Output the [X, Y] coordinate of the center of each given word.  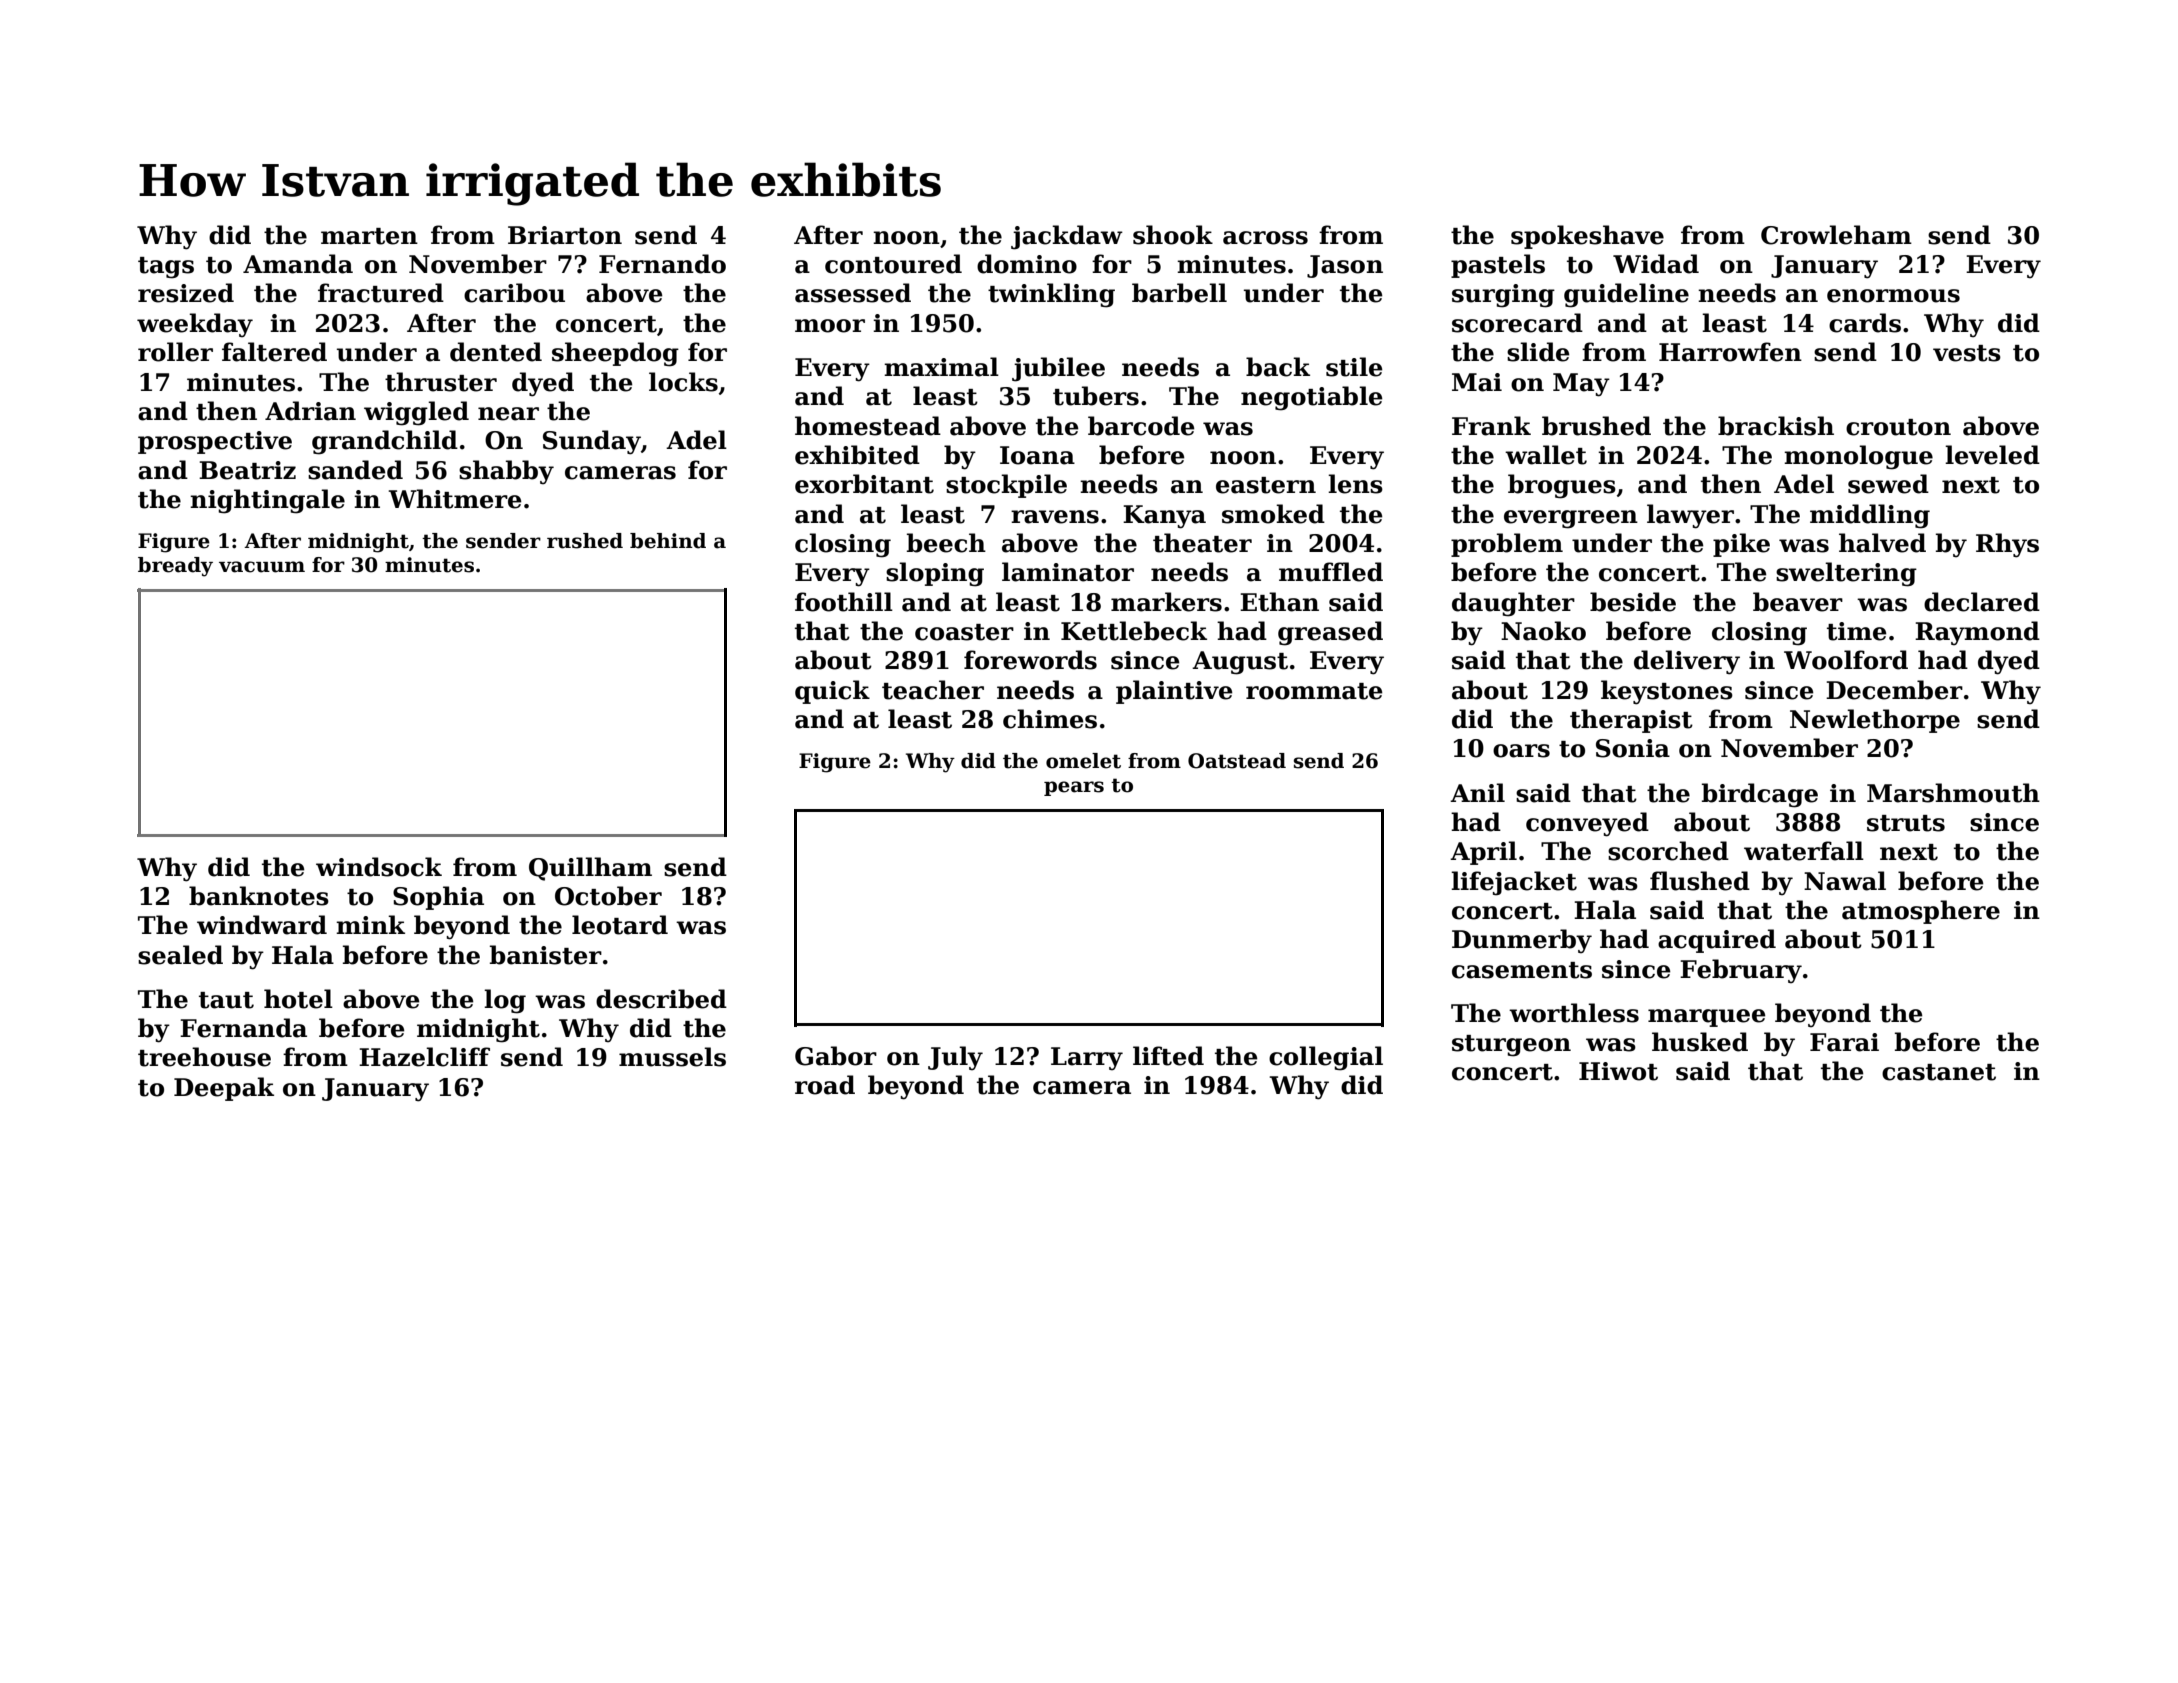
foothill [844, 602]
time [1857, 631]
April [1483, 853]
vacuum [262, 567]
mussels [672, 1057]
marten [369, 236]
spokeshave [1587, 237]
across [1265, 238]
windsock [379, 867]
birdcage [1760, 795]
